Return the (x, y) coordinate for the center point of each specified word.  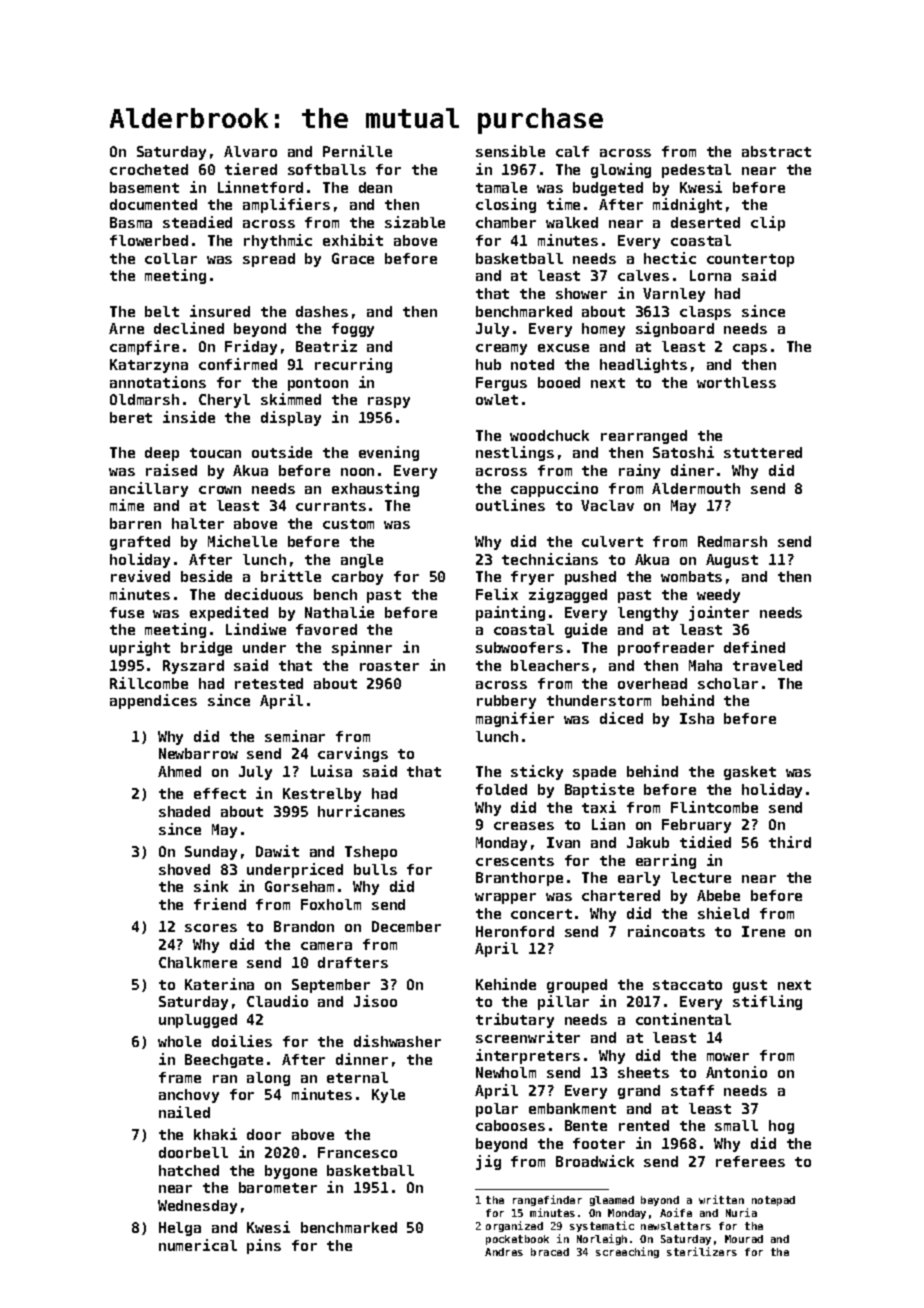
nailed (184, 1112)
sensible (510, 151)
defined (754, 647)
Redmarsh (732, 541)
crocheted (149, 169)
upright (140, 648)
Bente (586, 1125)
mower (728, 1057)
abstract (776, 151)
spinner (362, 648)
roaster (389, 666)
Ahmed (179, 771)
